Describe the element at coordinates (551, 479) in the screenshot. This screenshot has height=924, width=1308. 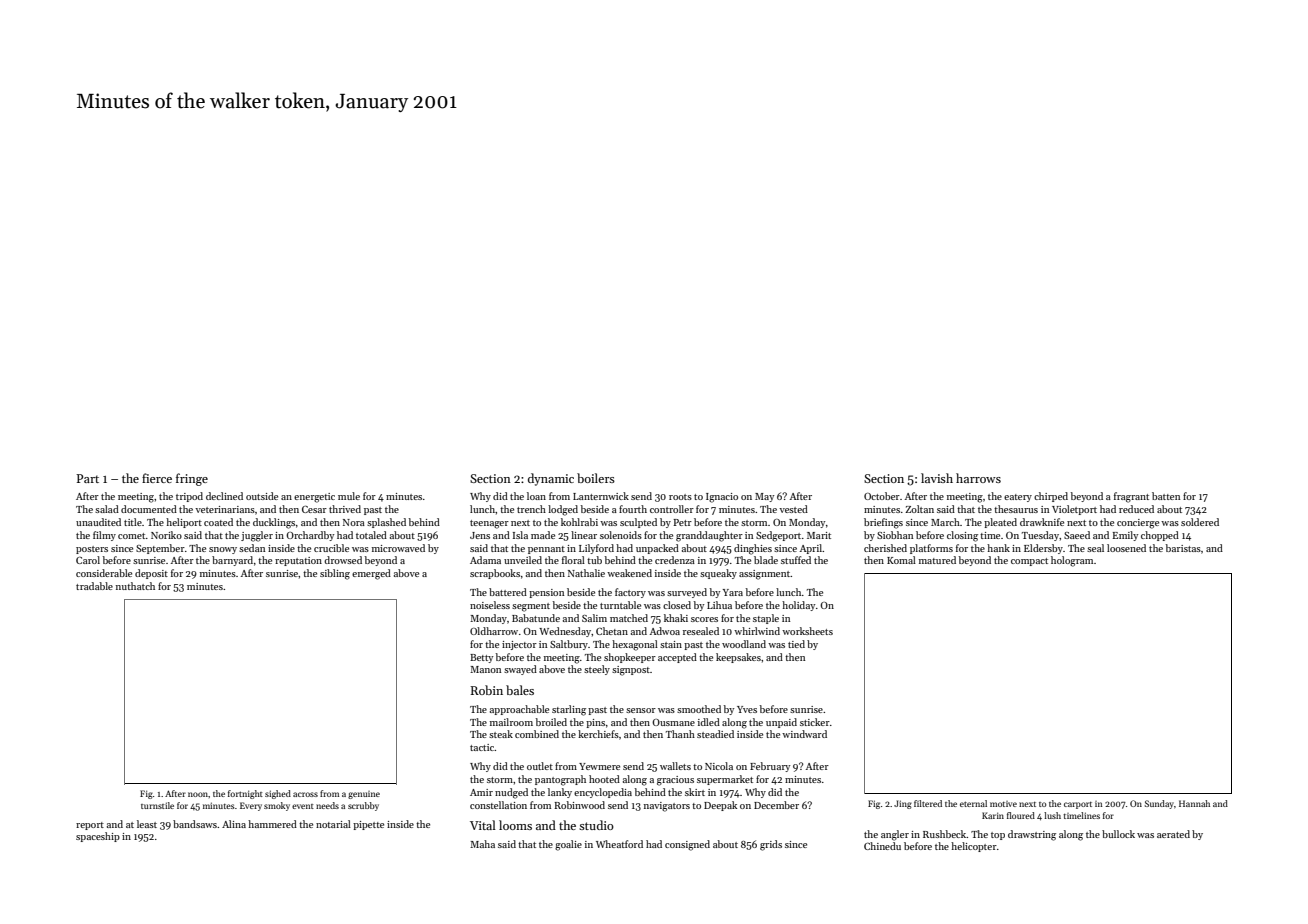
I see `dynamic` at that location.
